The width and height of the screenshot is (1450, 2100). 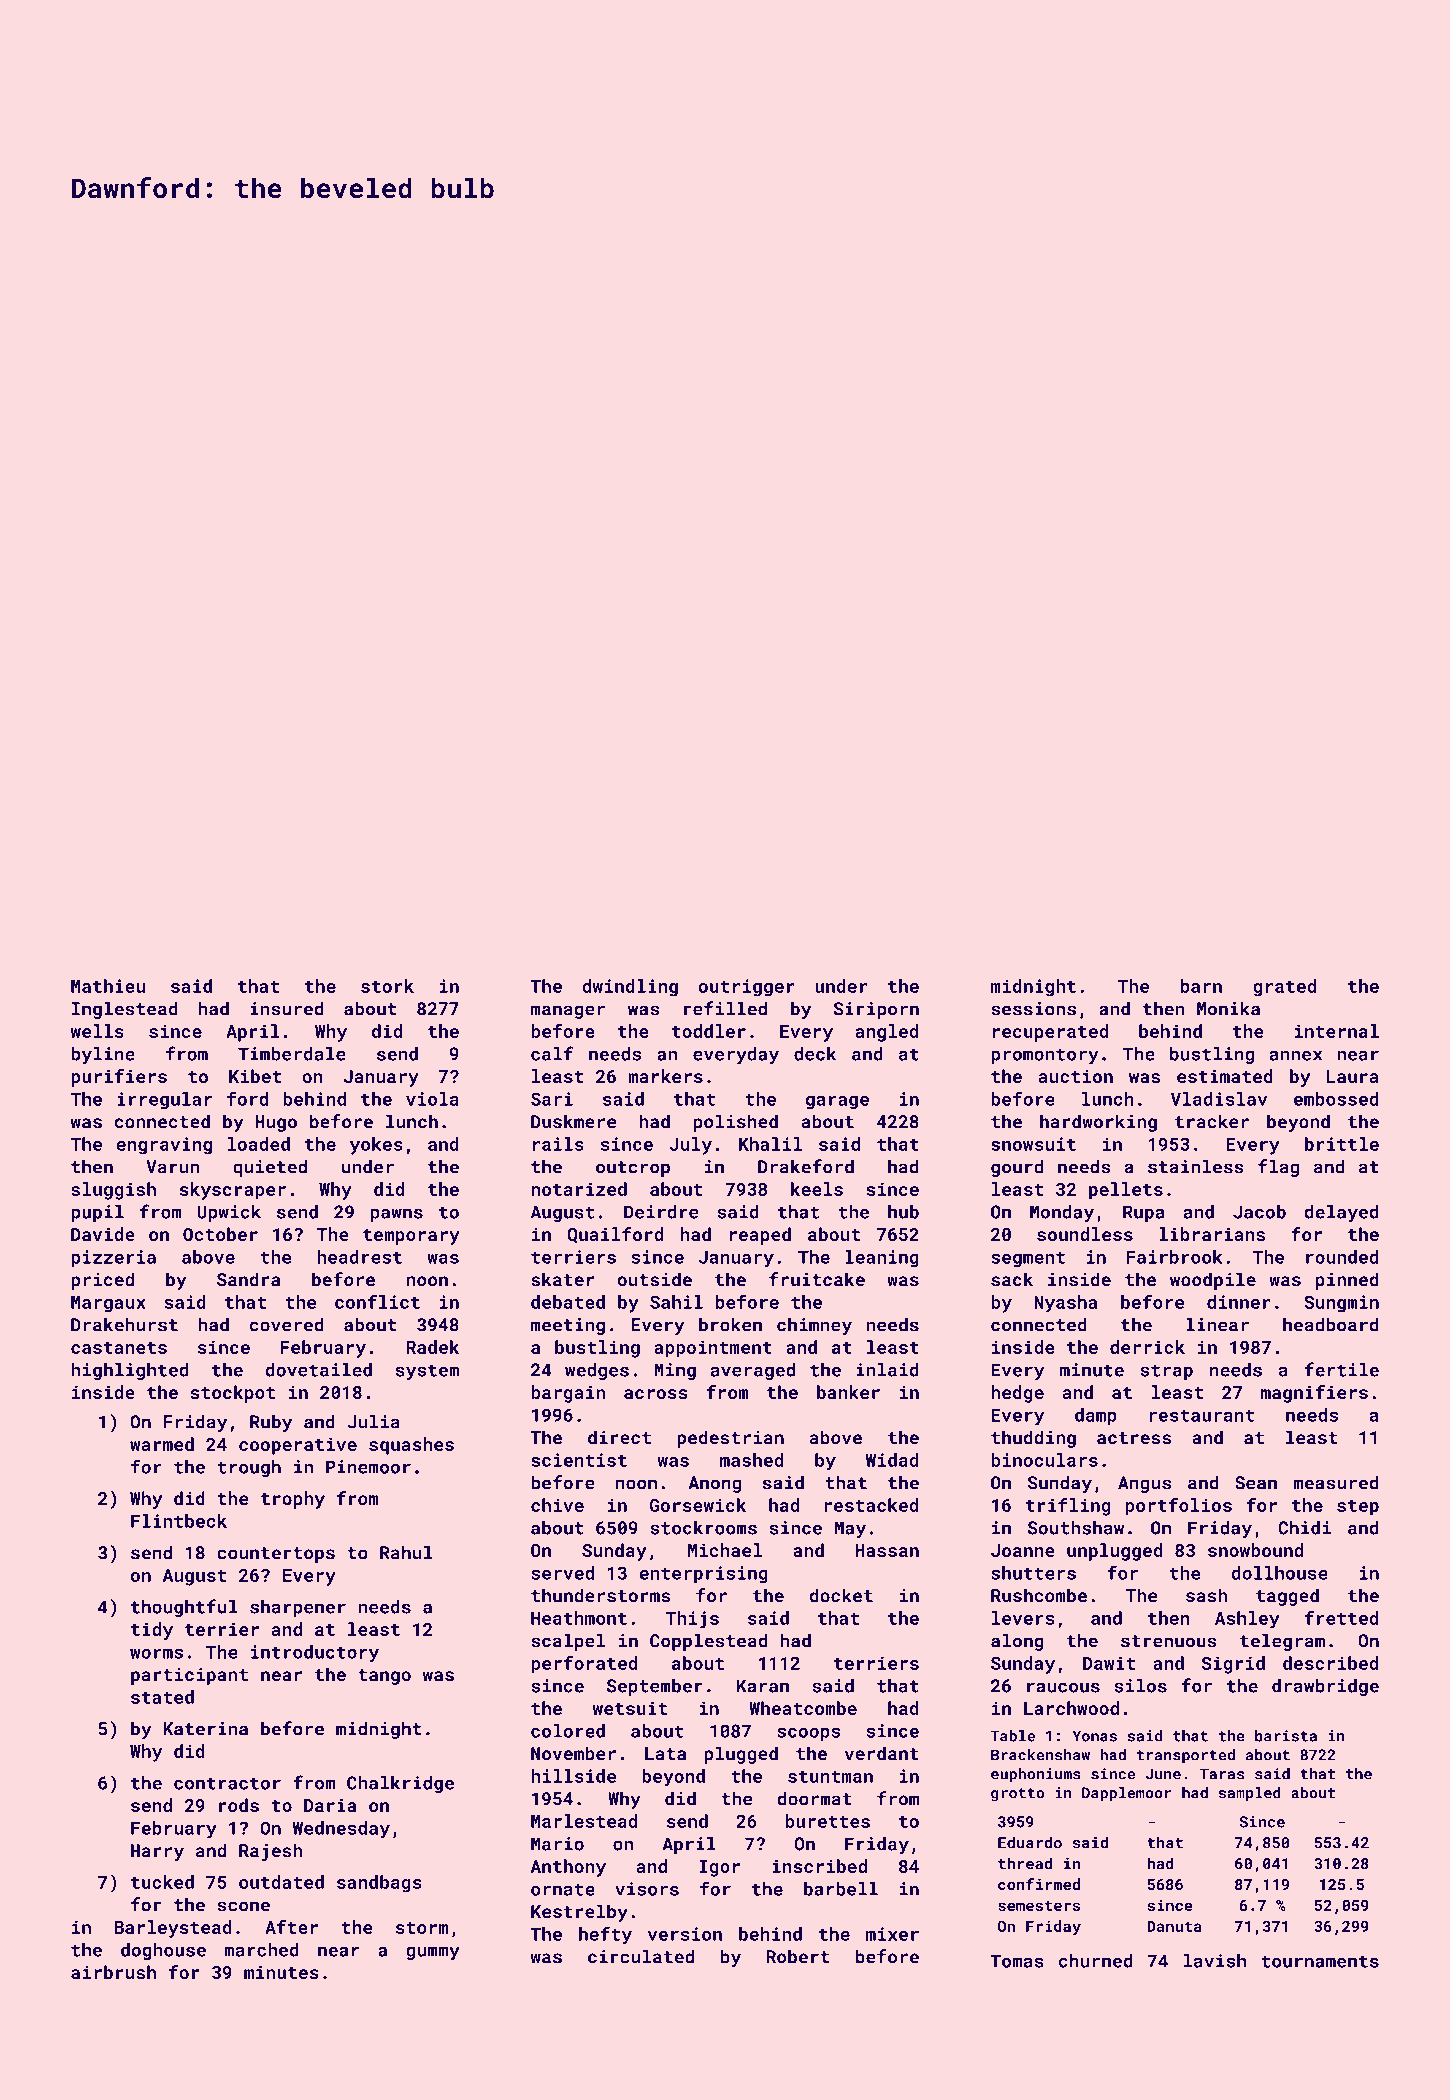 What do you see at coordinates (103, 1234) in the screenshot?
I see `Davide` at bounding box center [103, 1234].
